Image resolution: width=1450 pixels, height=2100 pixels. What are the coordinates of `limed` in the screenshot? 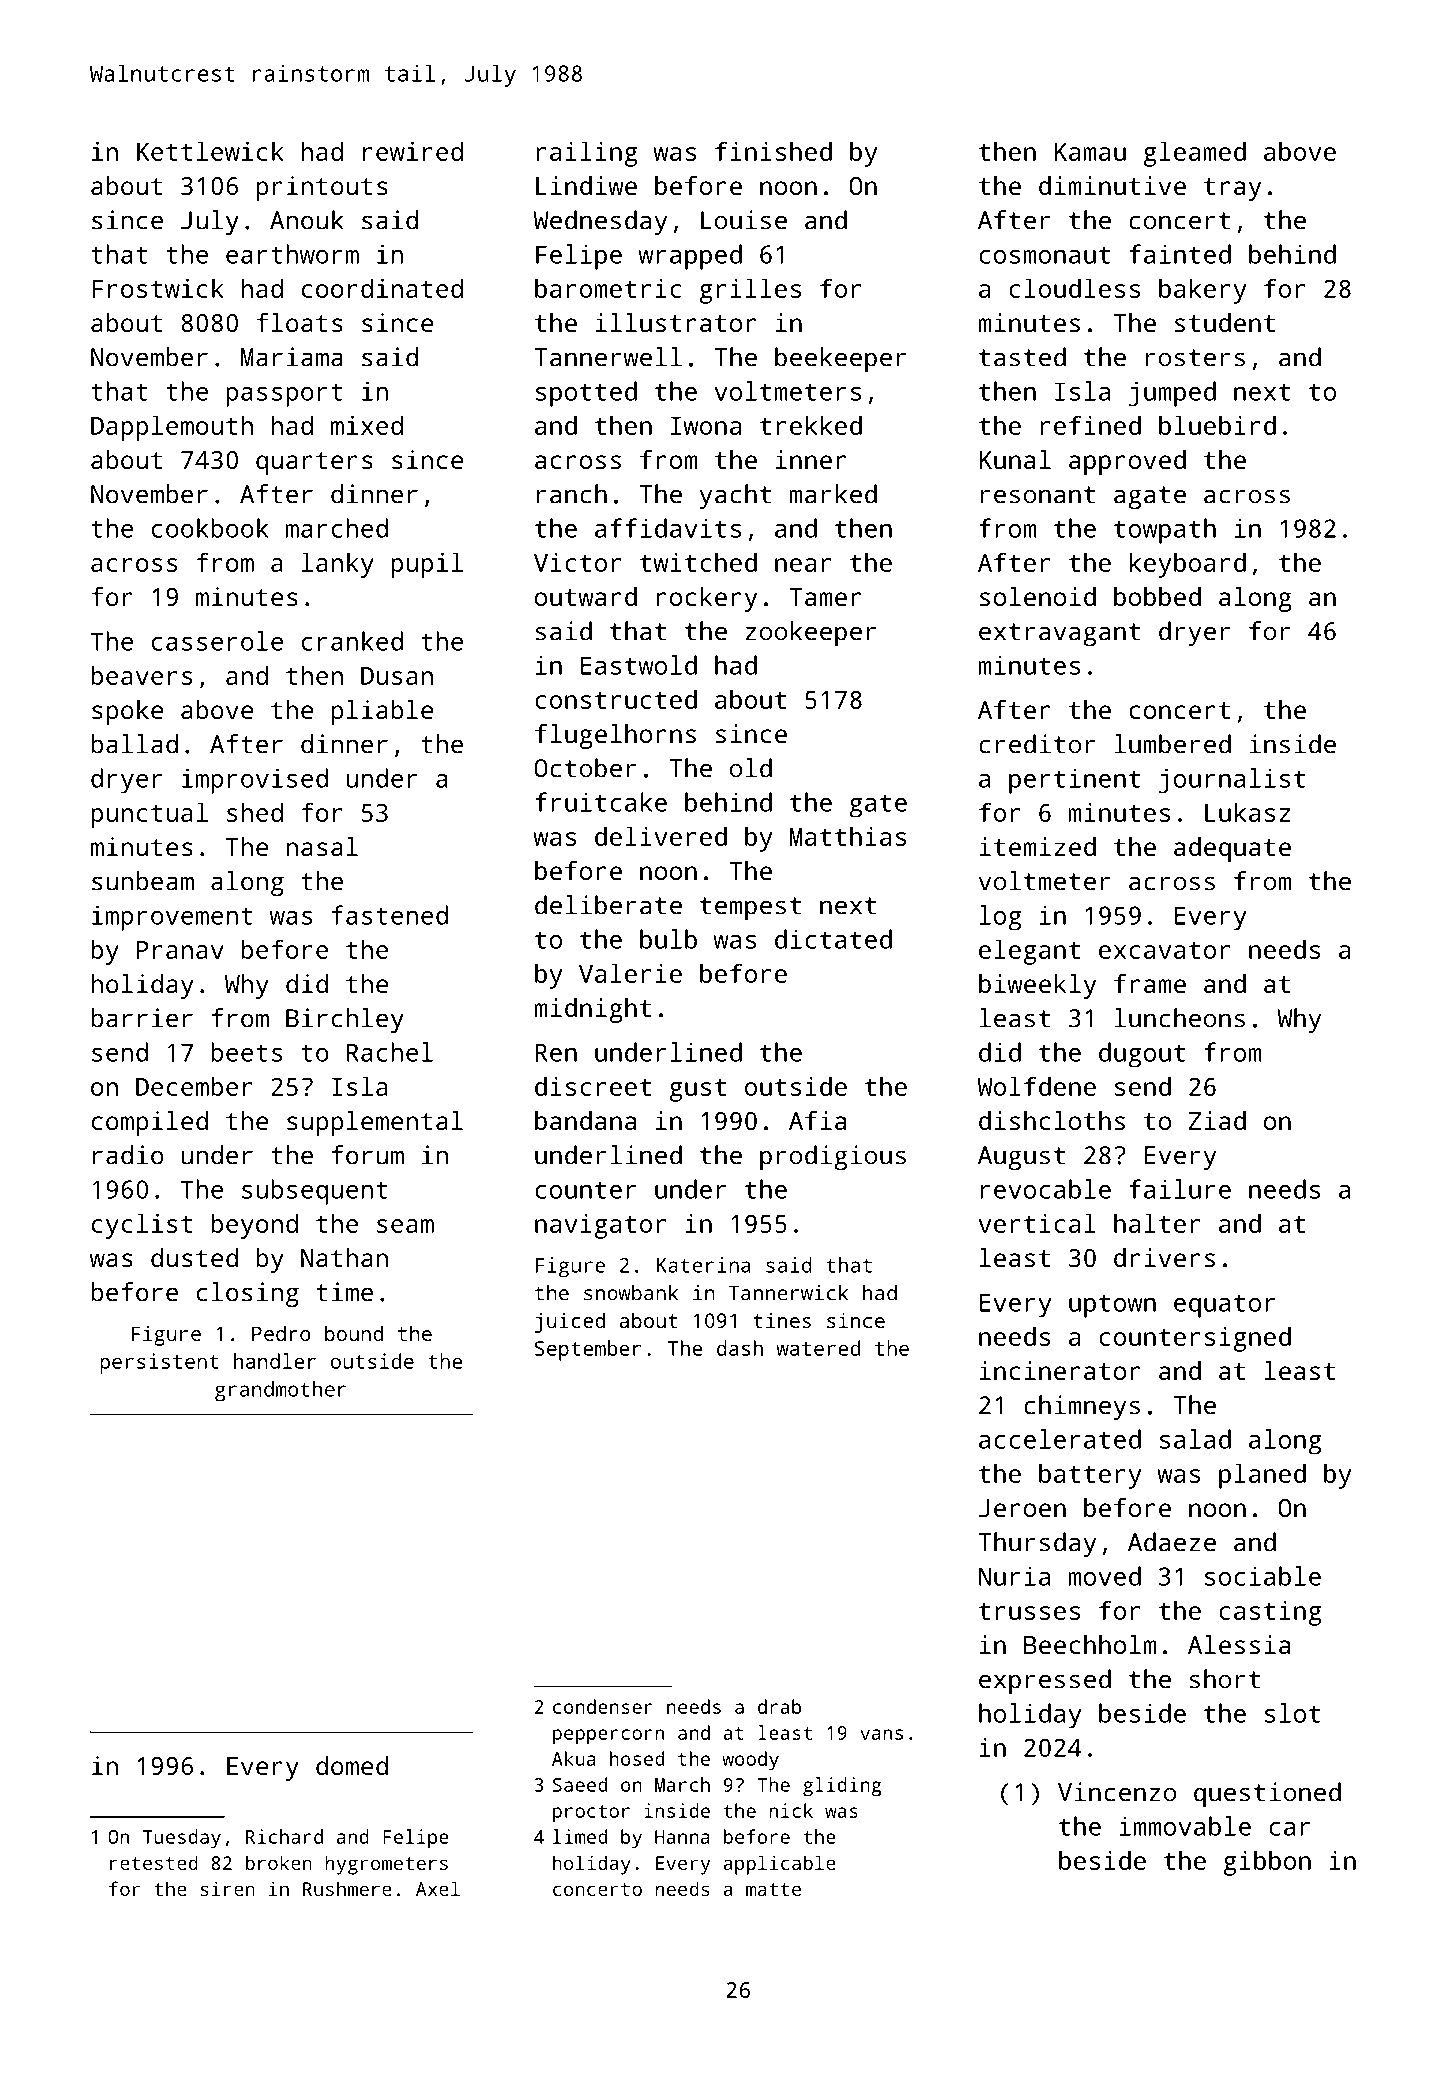 It's located at (580, 1836).
